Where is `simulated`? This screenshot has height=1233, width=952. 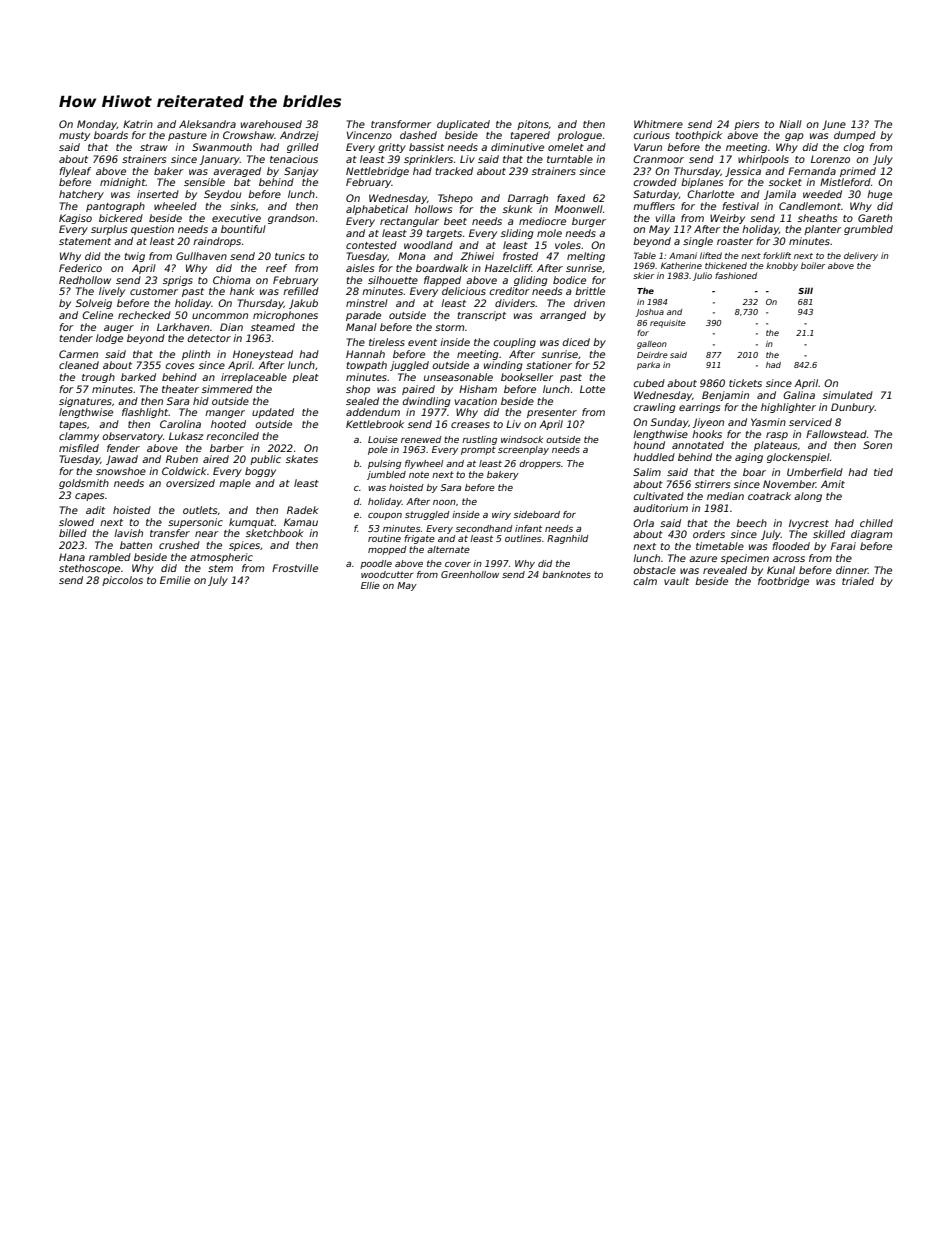 simulated is located at coordinates (848, 395).
